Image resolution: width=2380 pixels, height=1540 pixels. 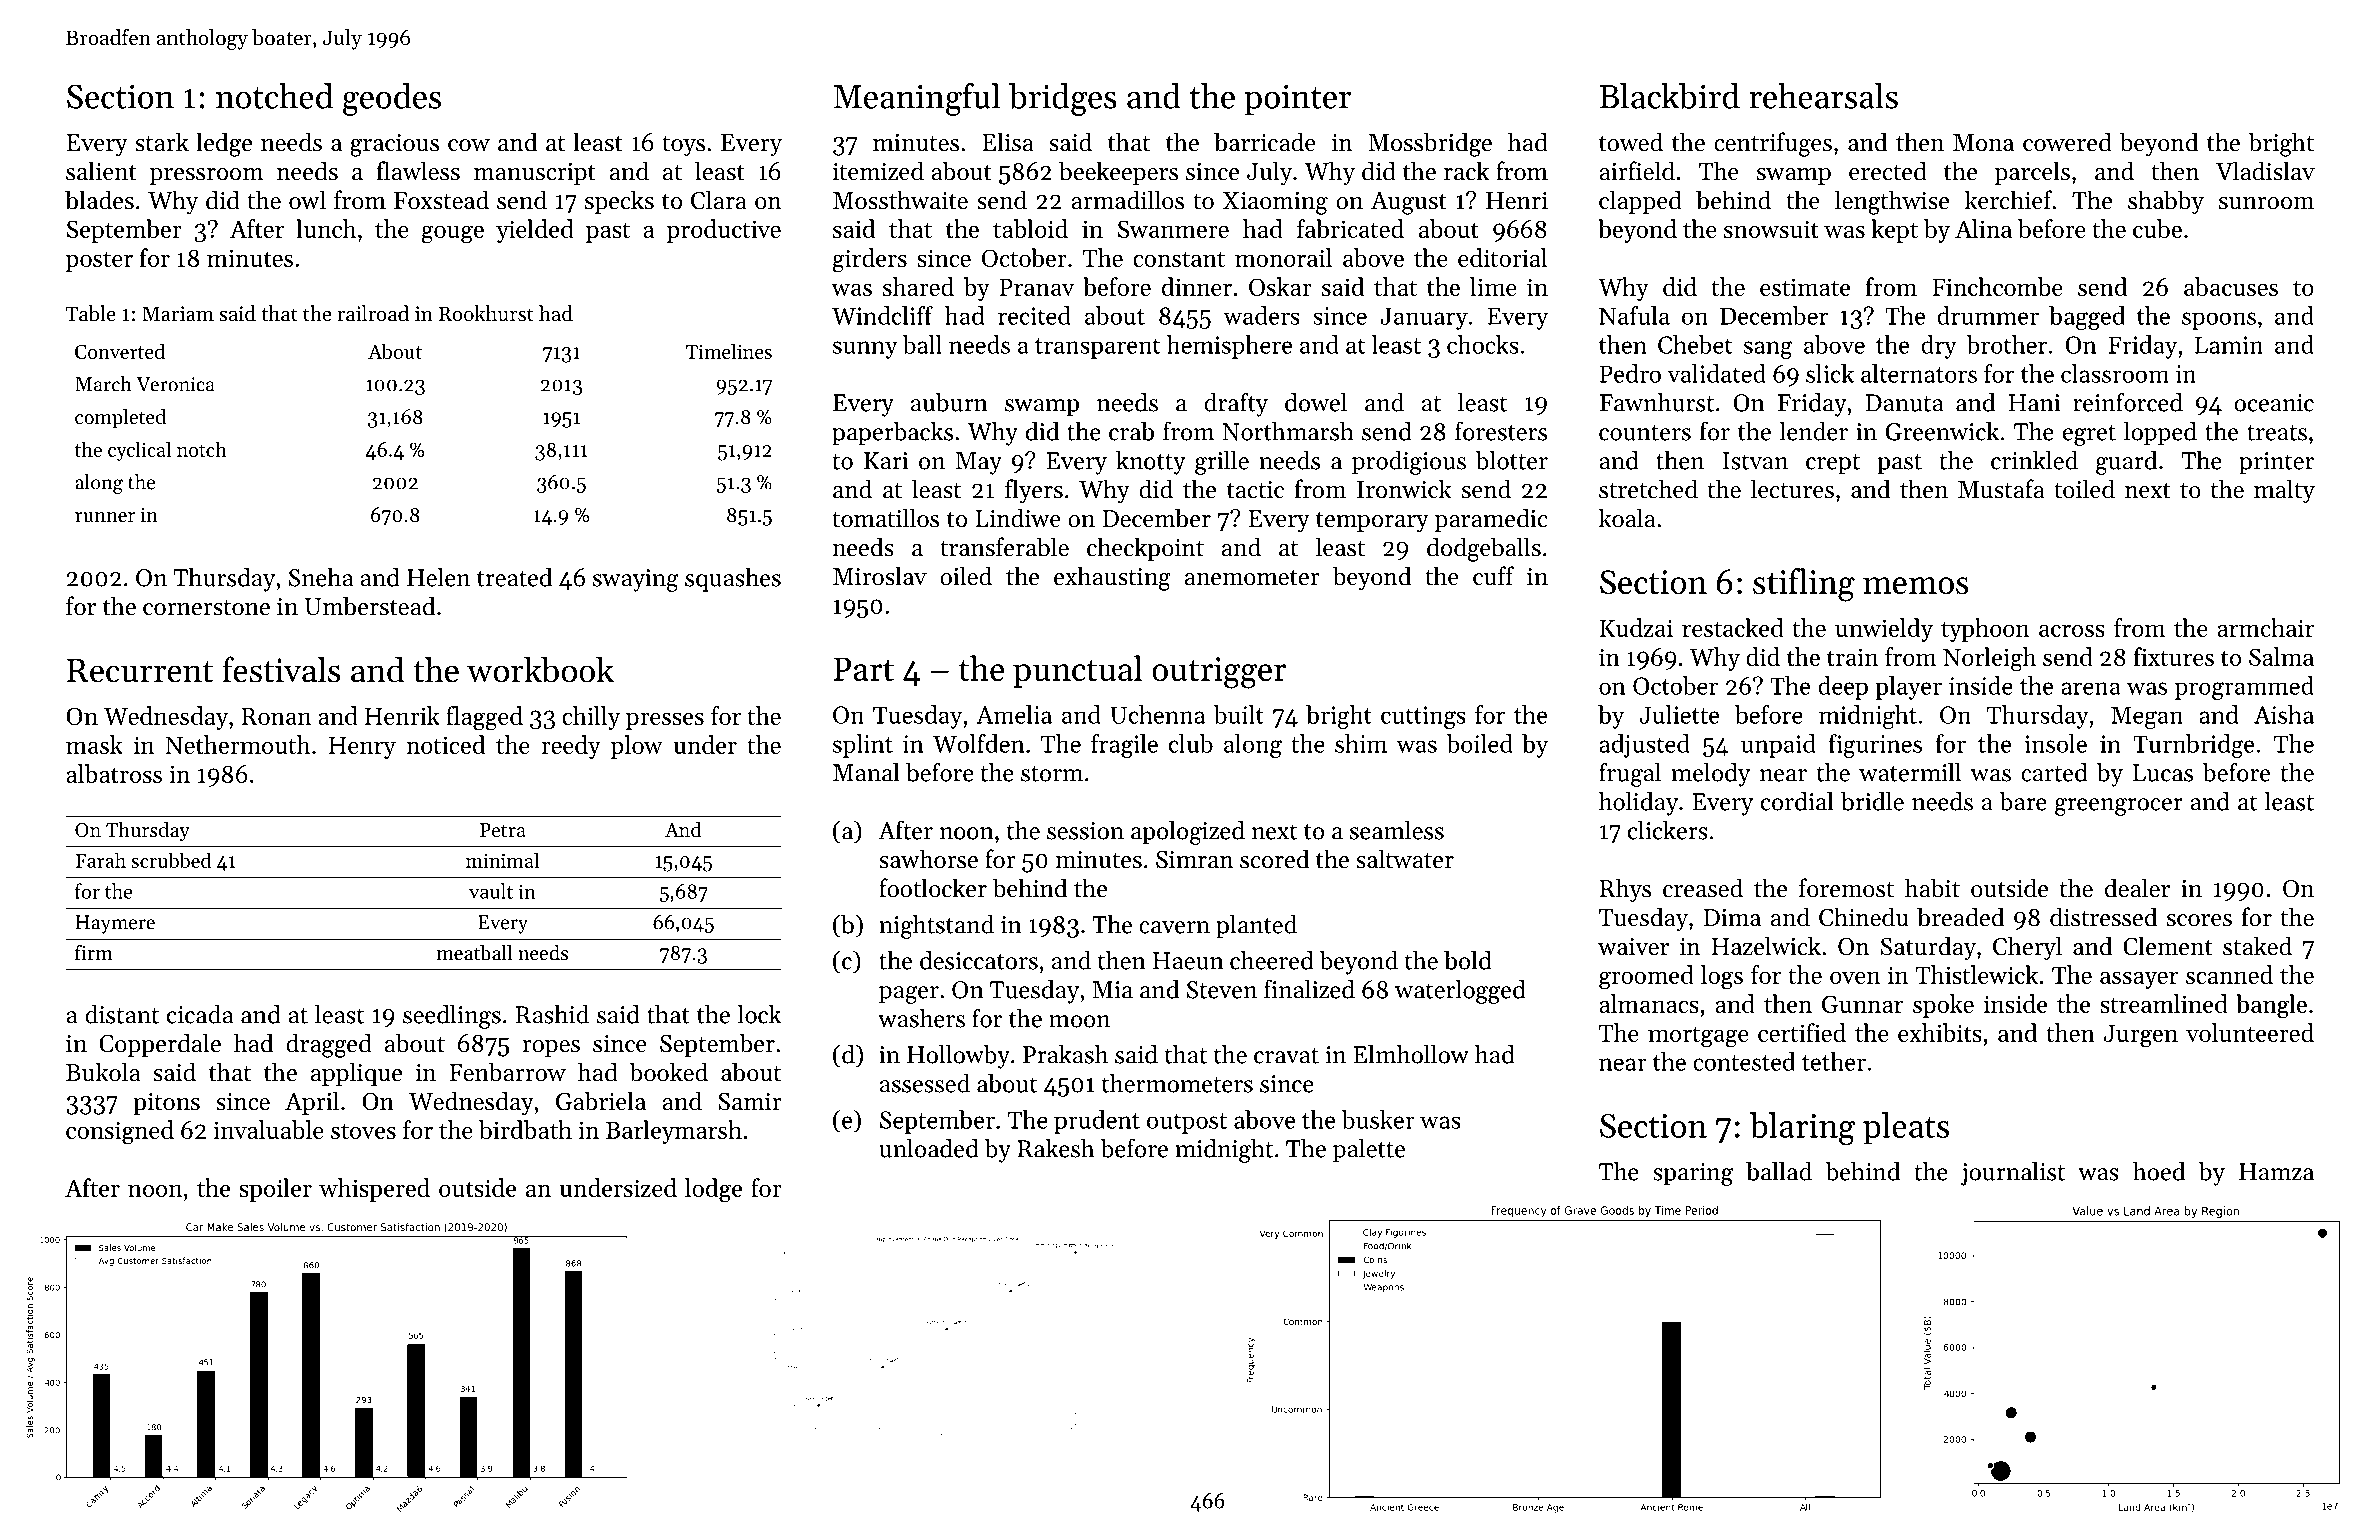 I want to click on dinner, so click(x=1197, y=286).
